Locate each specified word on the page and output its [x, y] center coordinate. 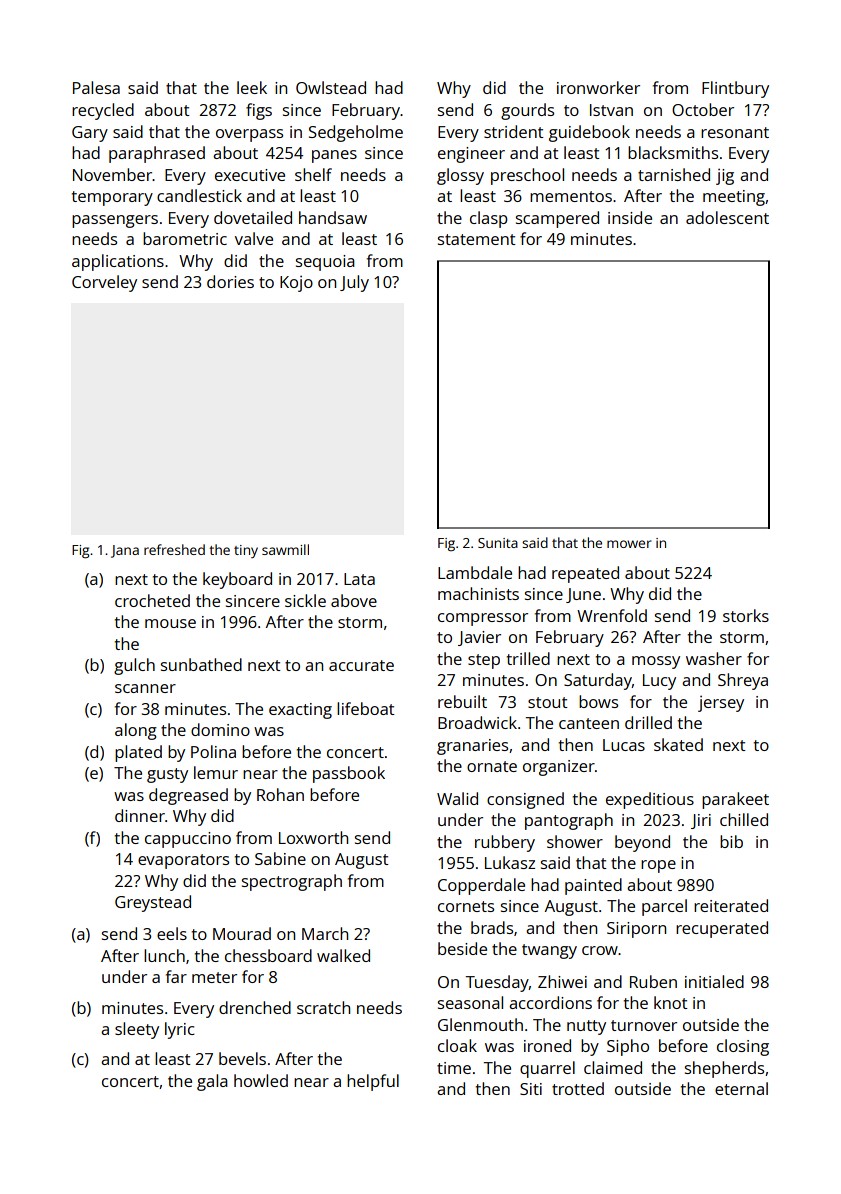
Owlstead [331, 87]
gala [212, 1082]
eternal [741, 1088]
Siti [531, 1089]
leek [252, 87]
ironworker [598, 87]
